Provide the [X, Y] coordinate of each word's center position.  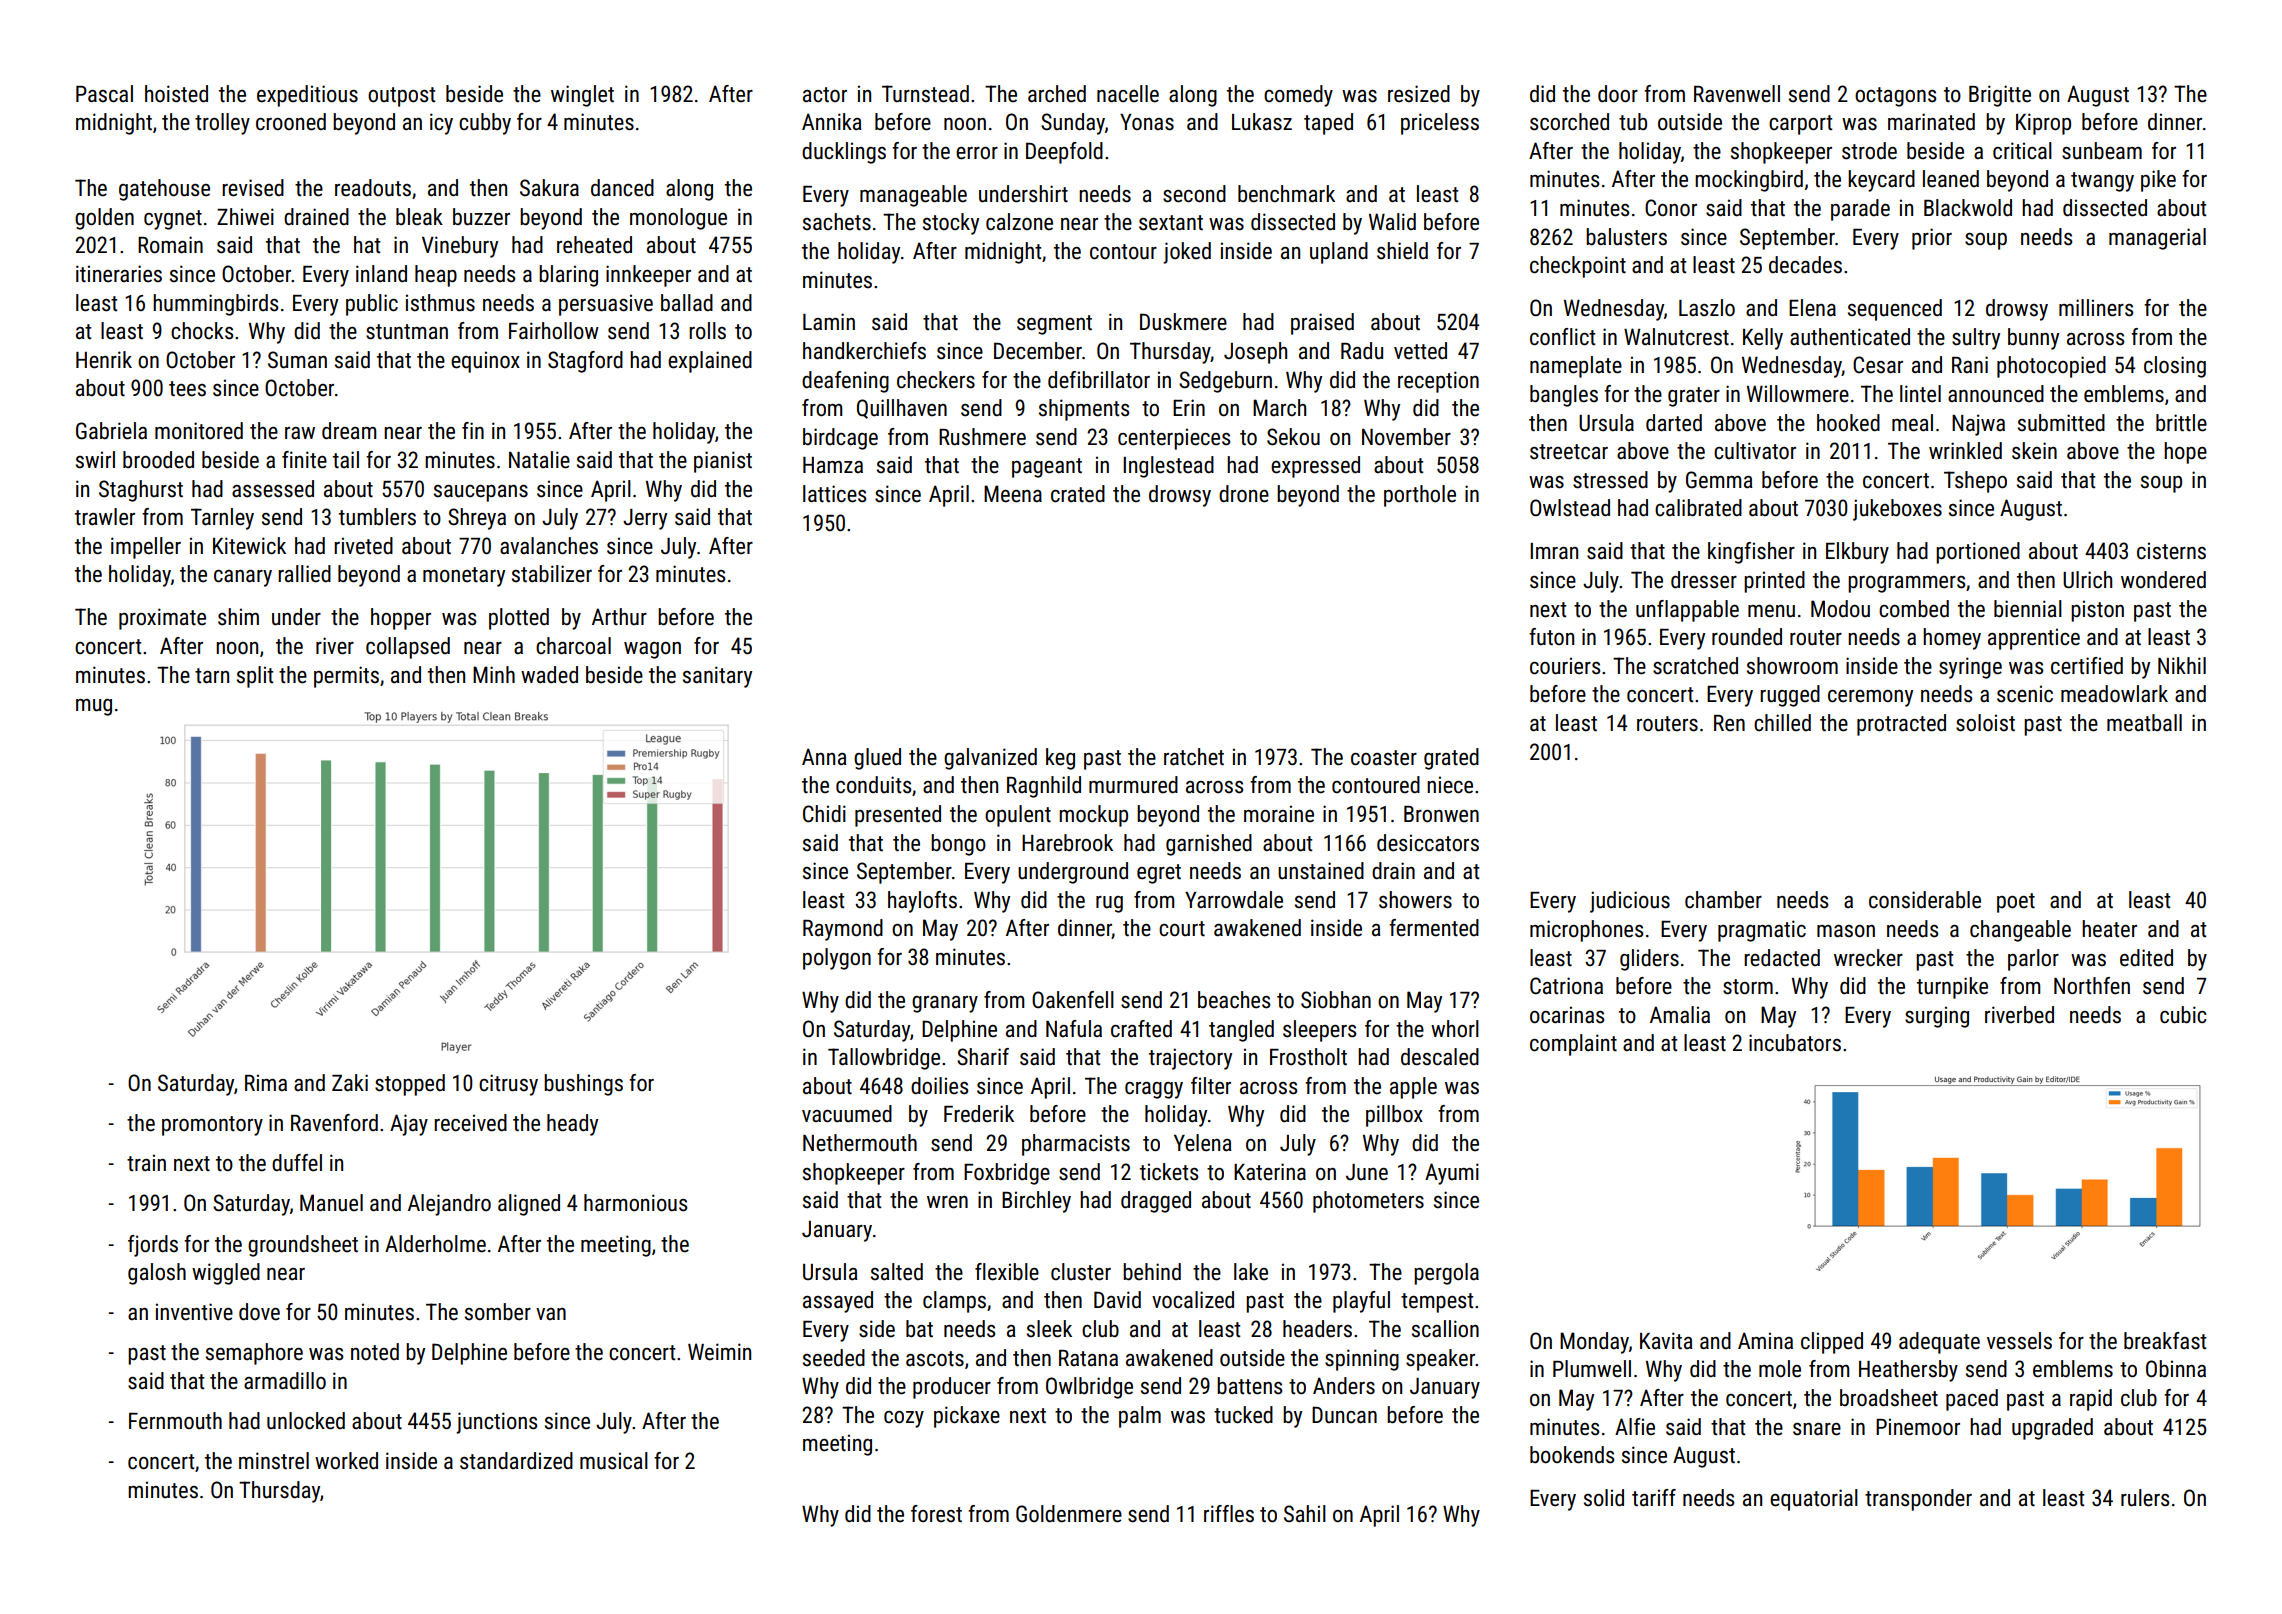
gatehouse [164, 190]
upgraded [2052, 1429]
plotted [519, 619]
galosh [157, 1274]
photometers [1368, 1202]
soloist [1985, 723]
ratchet [1194, 757]
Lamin [829, 321]
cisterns [2171, 551]
